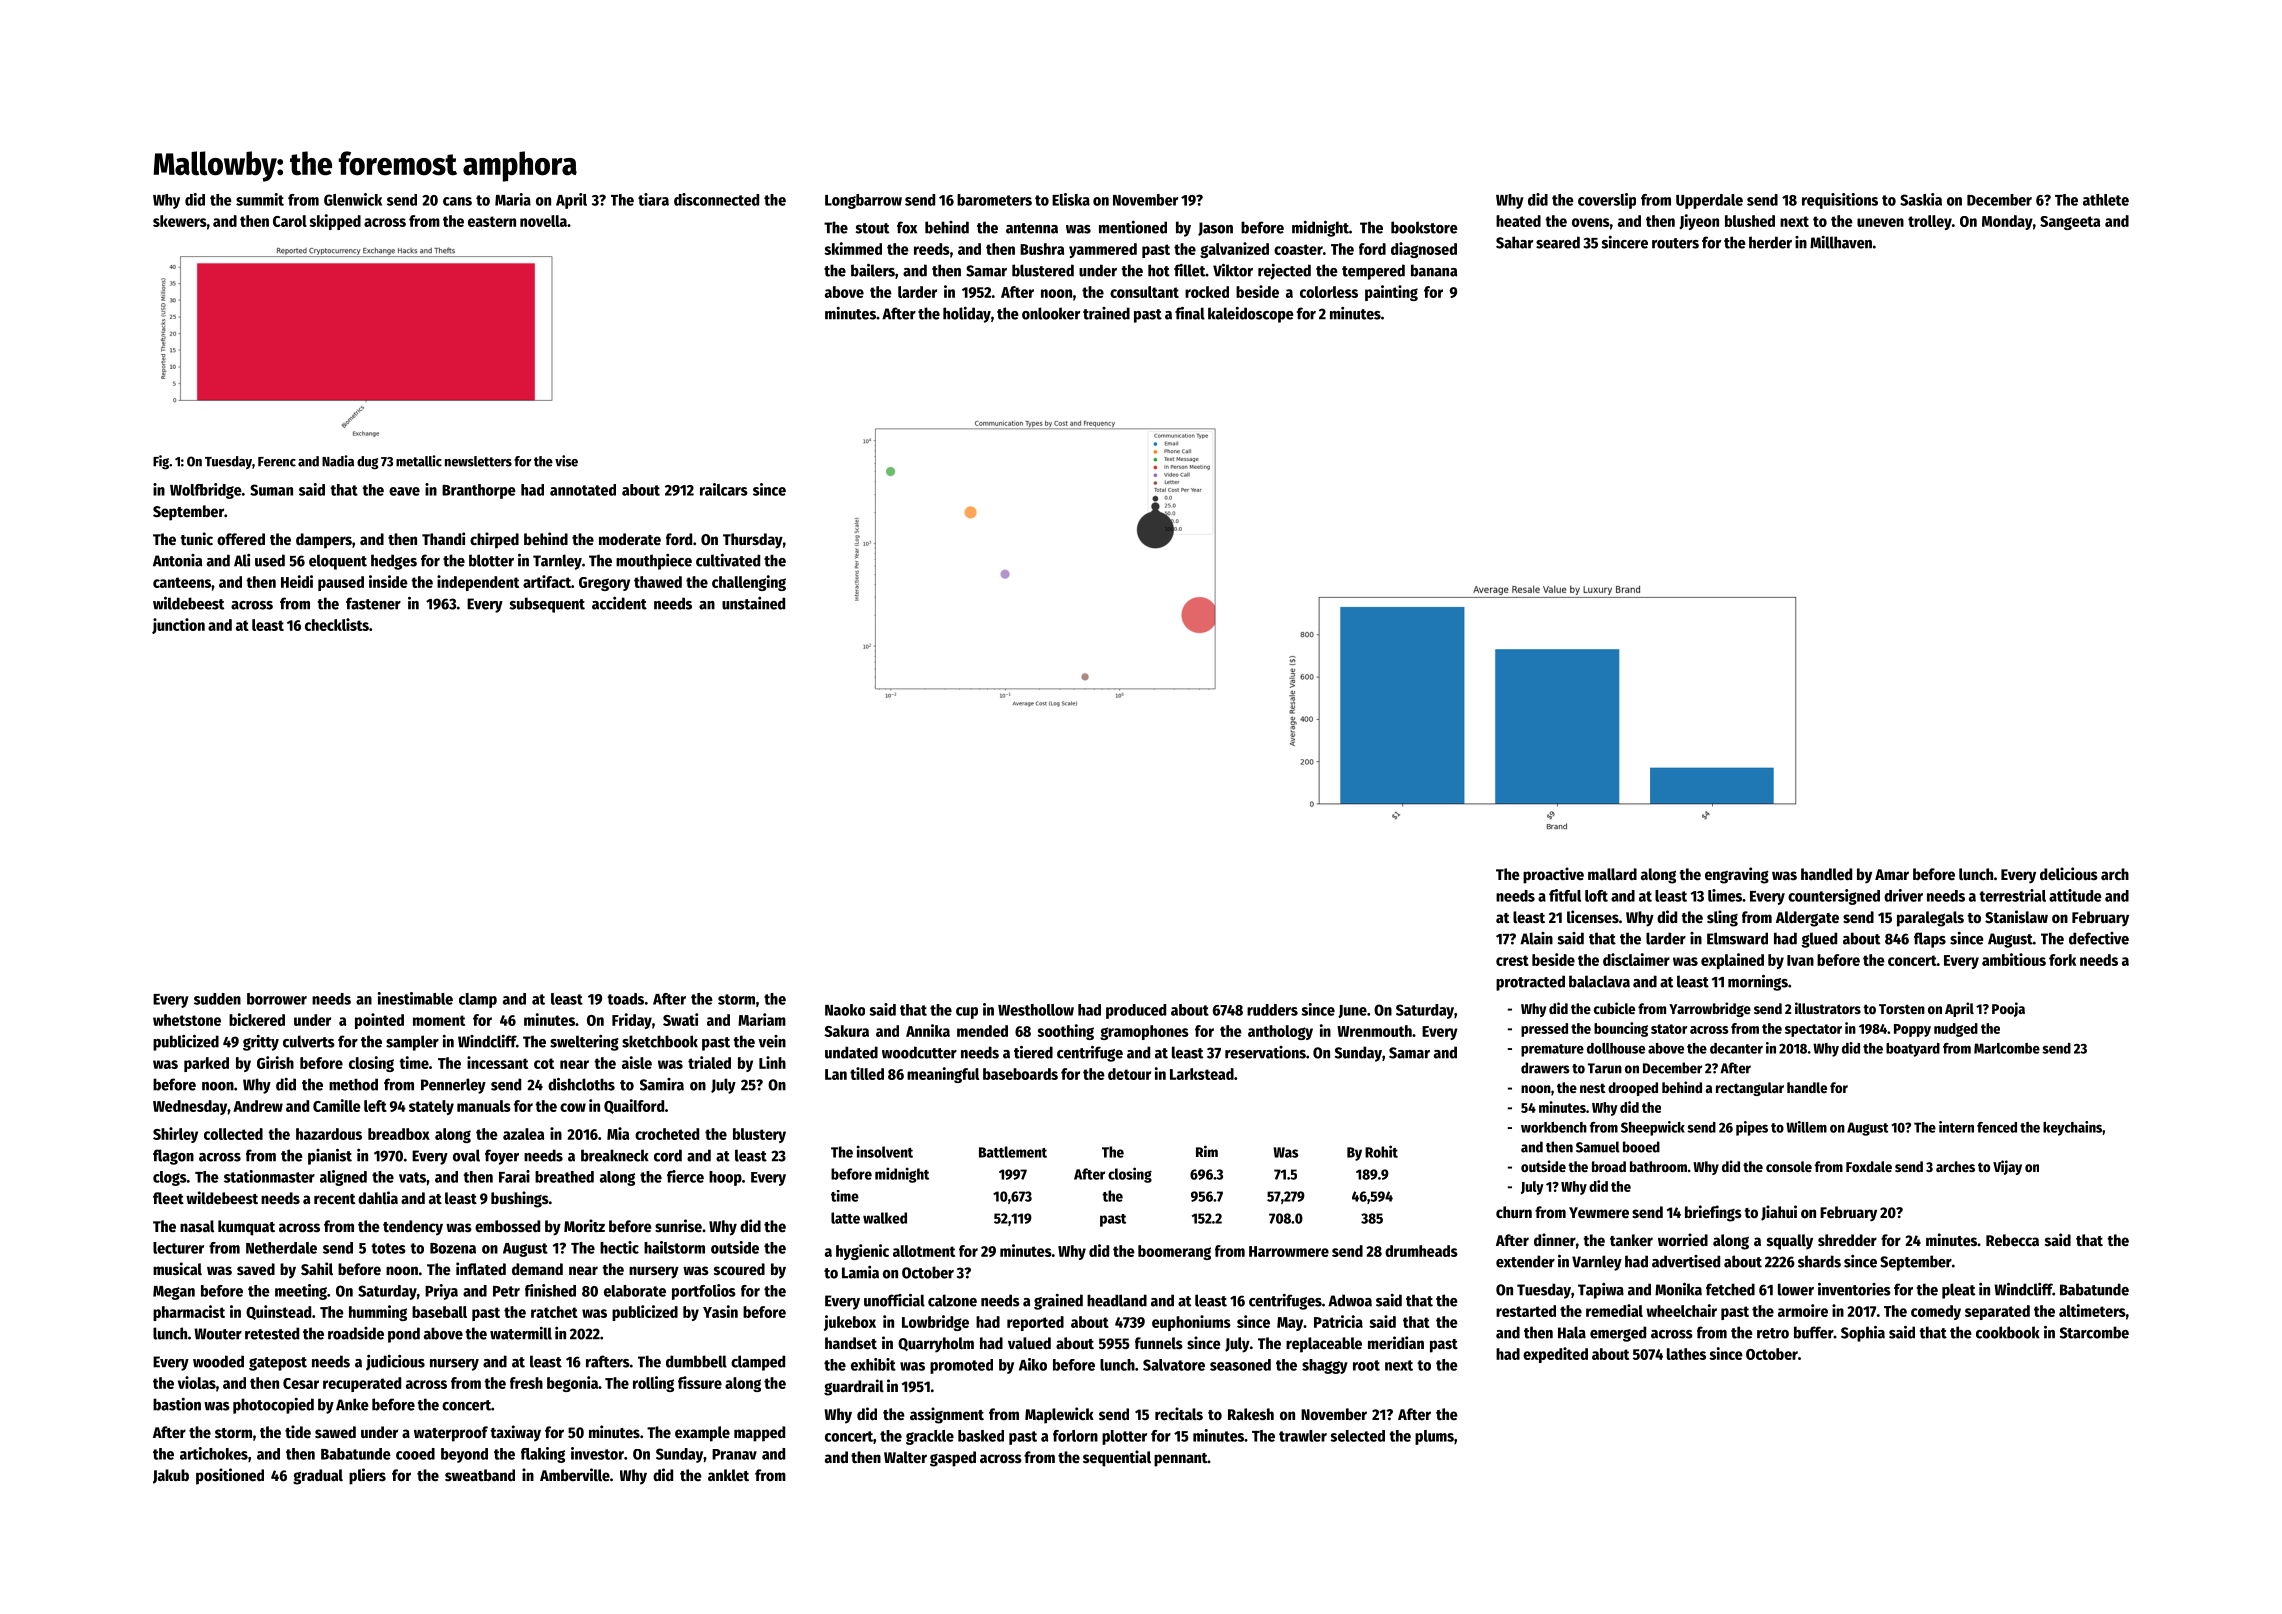 The width and height of the screenshot is (2282, 1614). Describe the element at coordinates (246, 1228) in the screenshot. I see `kumquat` at that location.
